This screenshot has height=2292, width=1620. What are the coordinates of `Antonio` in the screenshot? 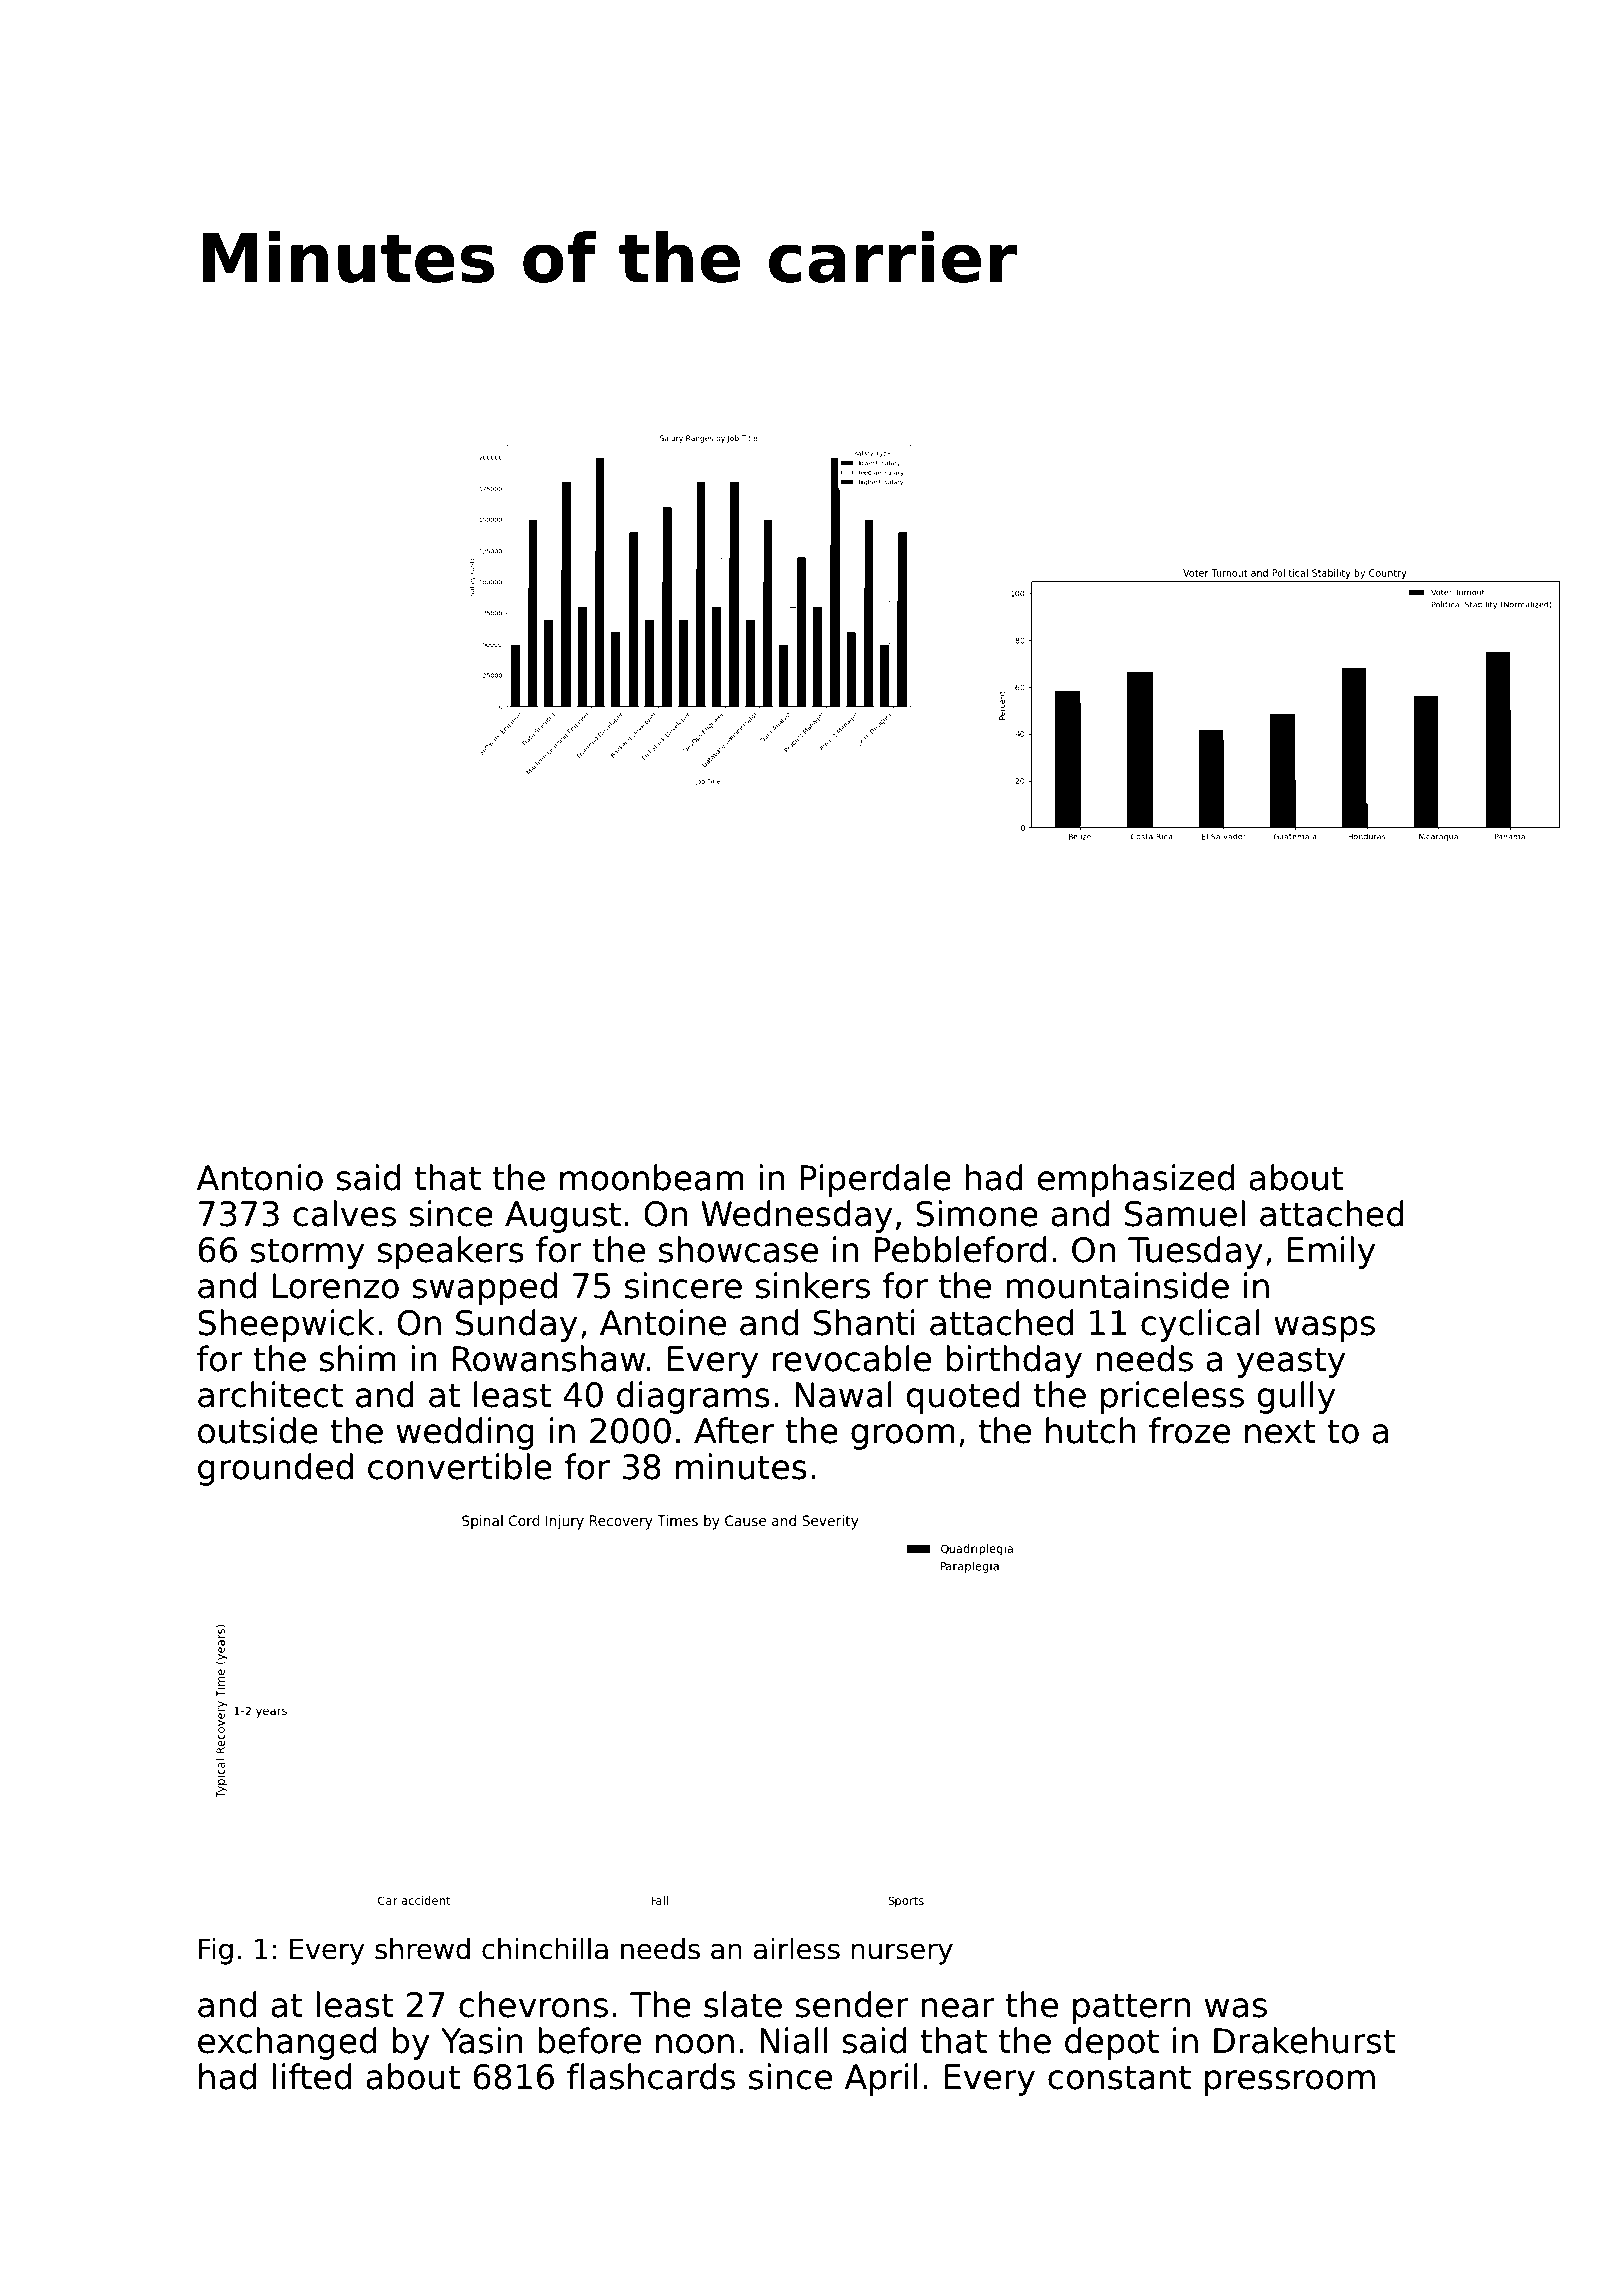 It's located at (259, 1177).
